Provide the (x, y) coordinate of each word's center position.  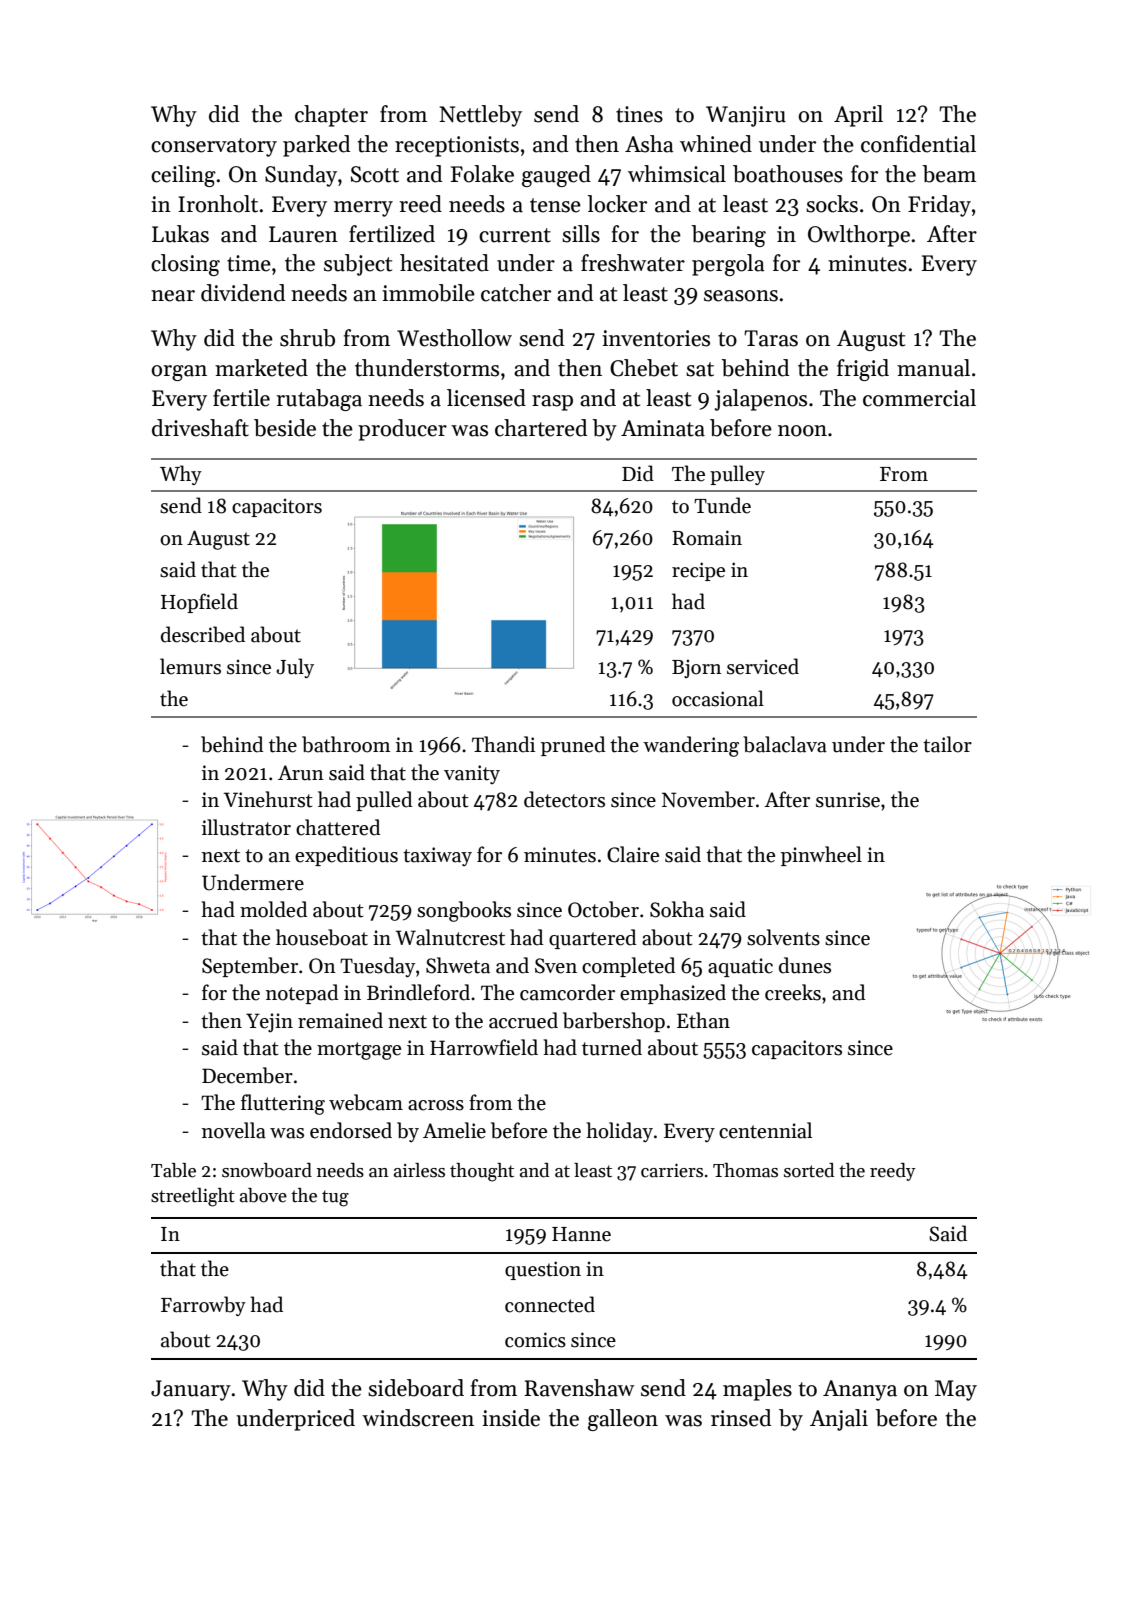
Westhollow (454, 338)
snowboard (267, 1170)
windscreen (418, 1418)
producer (402, 430)
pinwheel (821, 856)
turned (612, 1047)
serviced (763, 666)
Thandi (503, 744)
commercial (919, 398)
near (173, 296)
